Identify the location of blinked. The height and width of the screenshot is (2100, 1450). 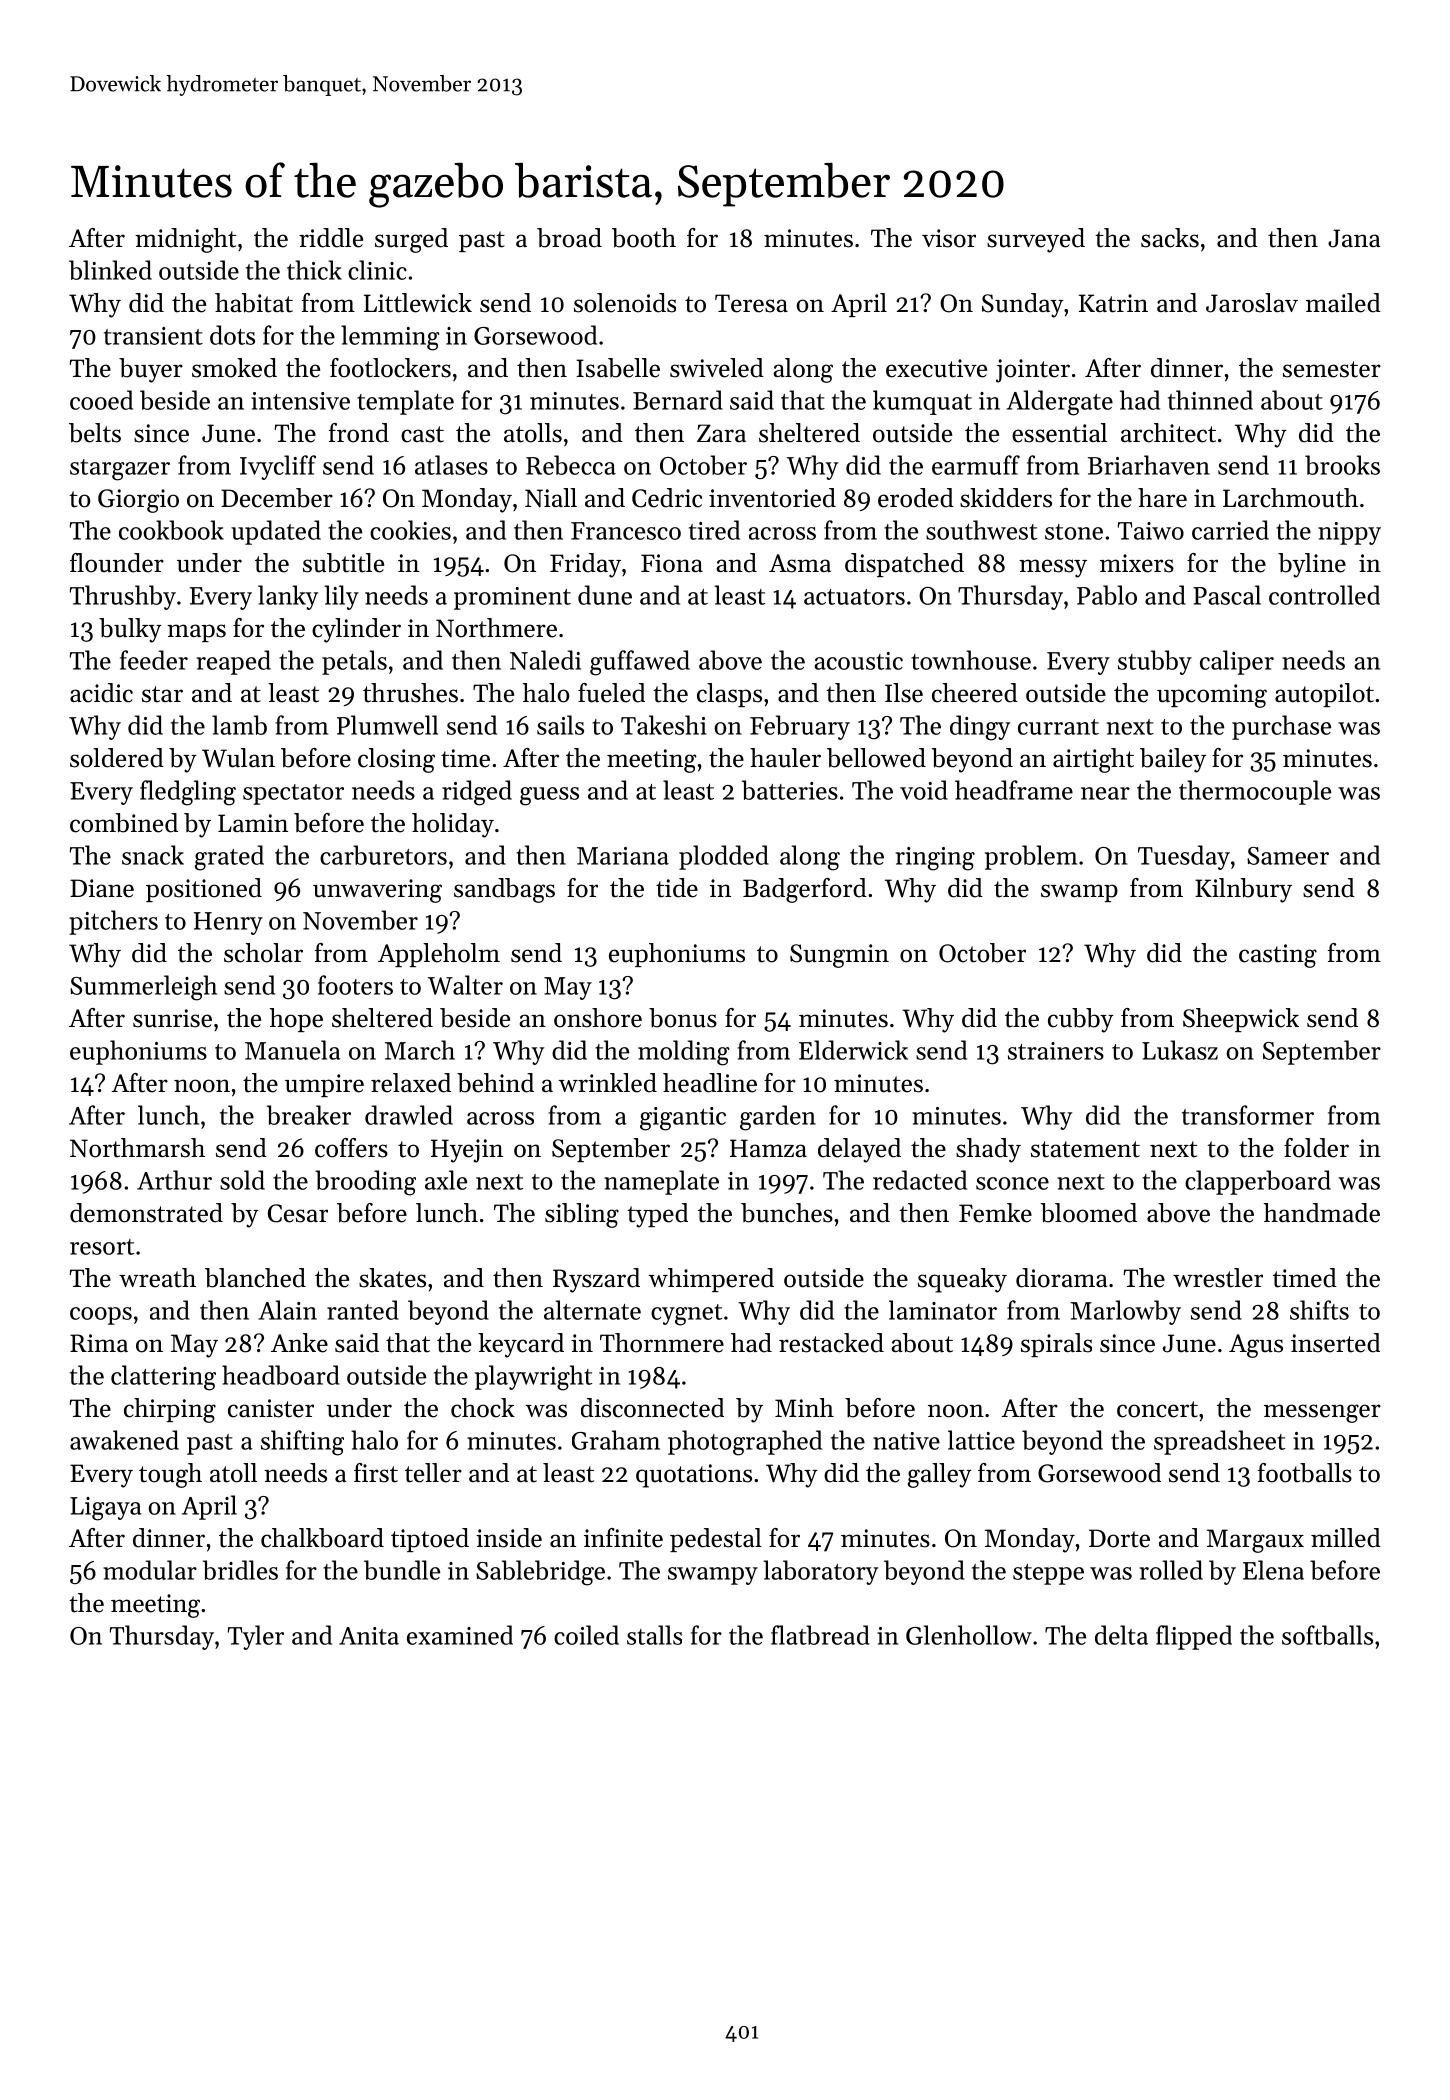
(110, 270).
